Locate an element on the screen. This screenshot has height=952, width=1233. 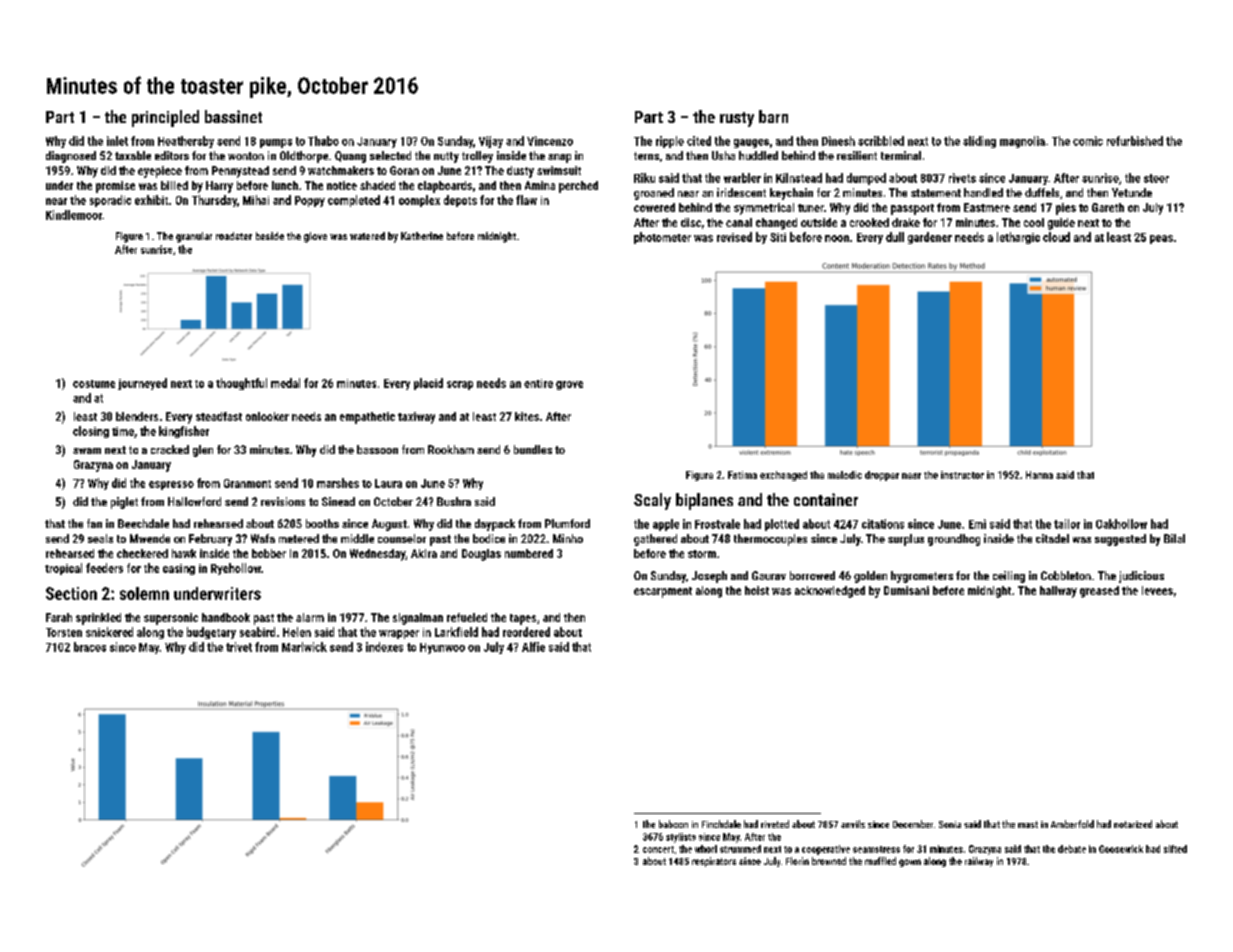
Farah is located at coordinates (59, 617).
